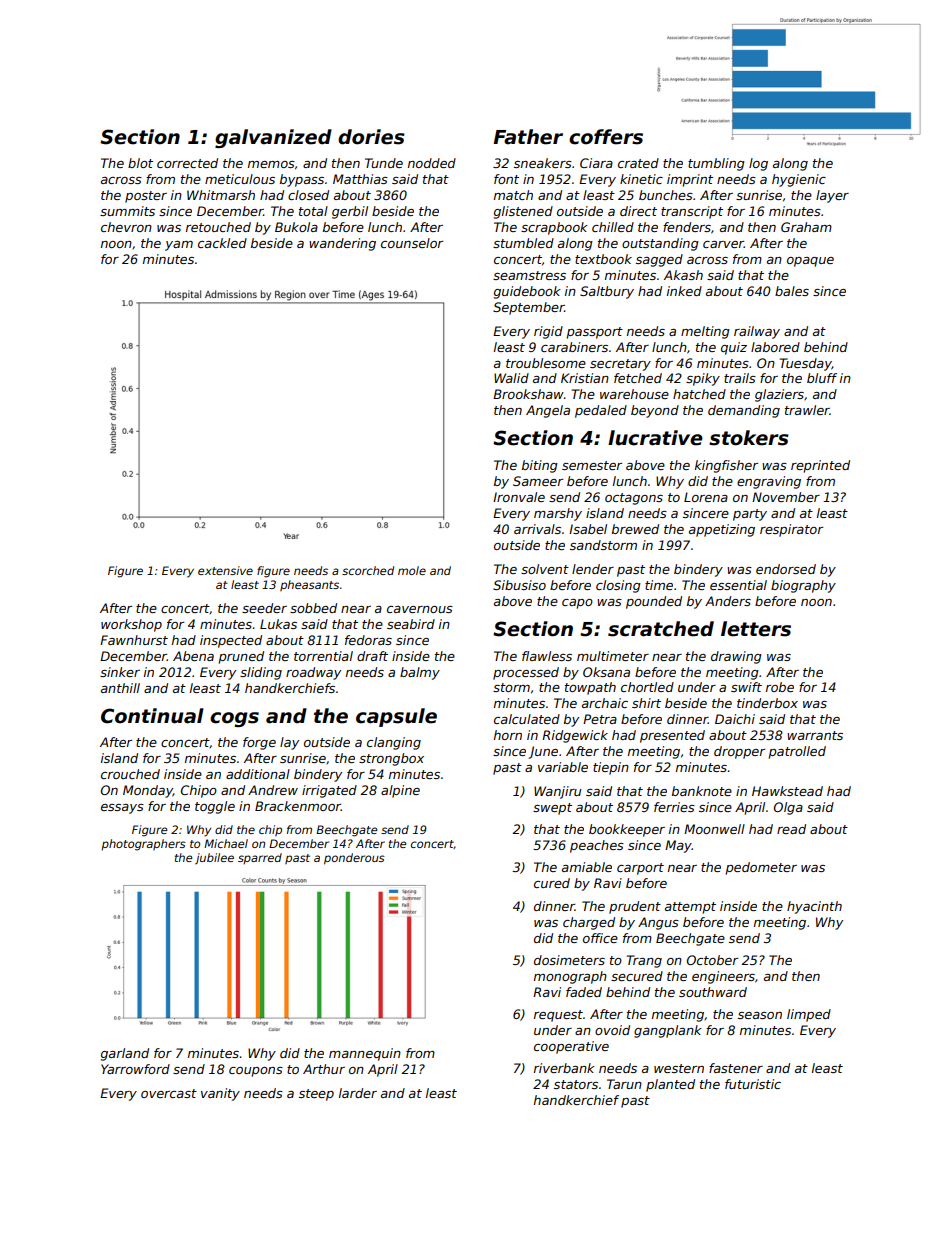 Image resolution: width=952 pixels, height=1233 pixels. I want to click on Yarrowford, so click(135, 1069).
